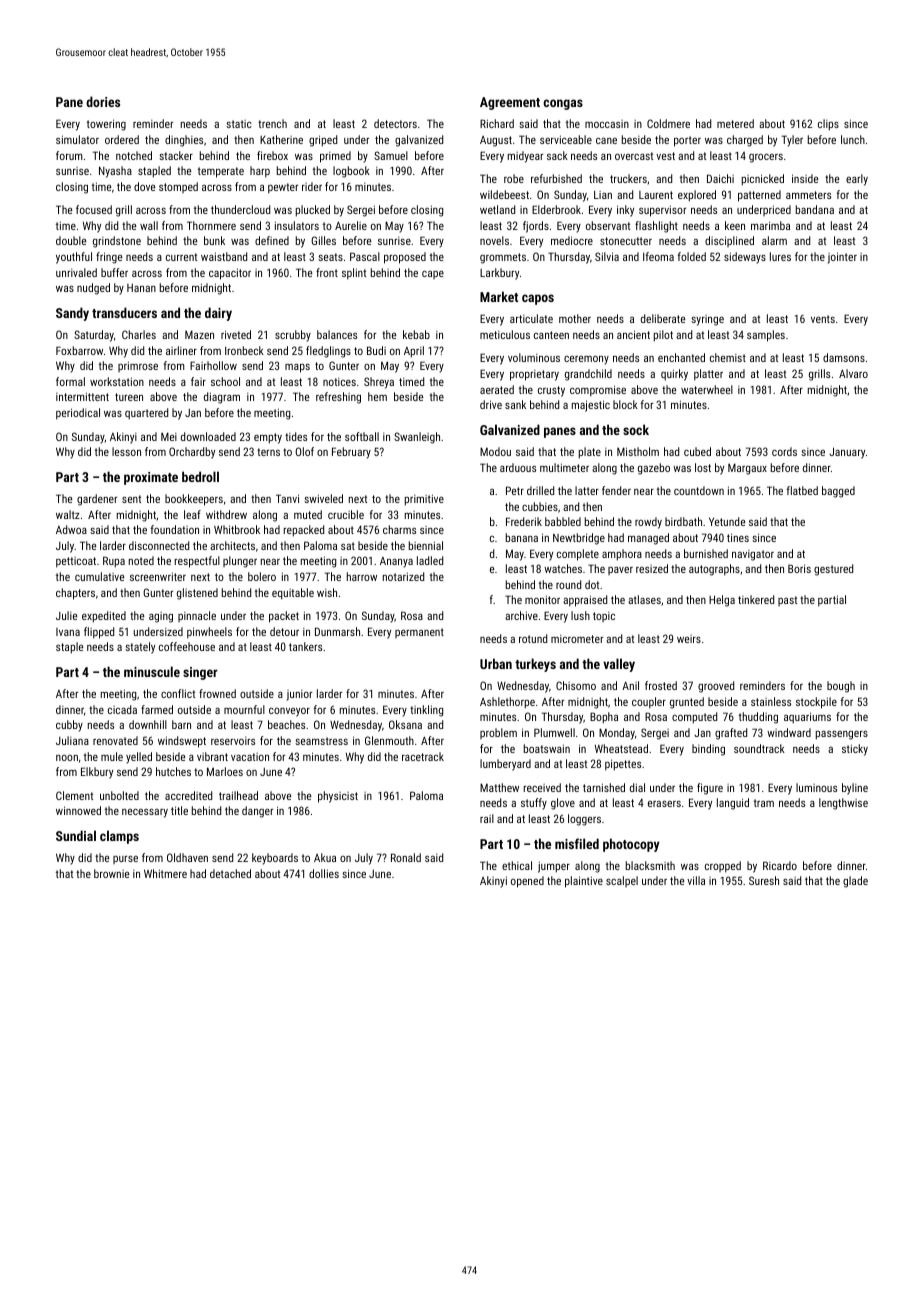 The height and width of the screenshot is (1308, 924). What do you see at coordinates (847, 453) in the screenshot?
I see `January` at bounding box center [847, 453].
